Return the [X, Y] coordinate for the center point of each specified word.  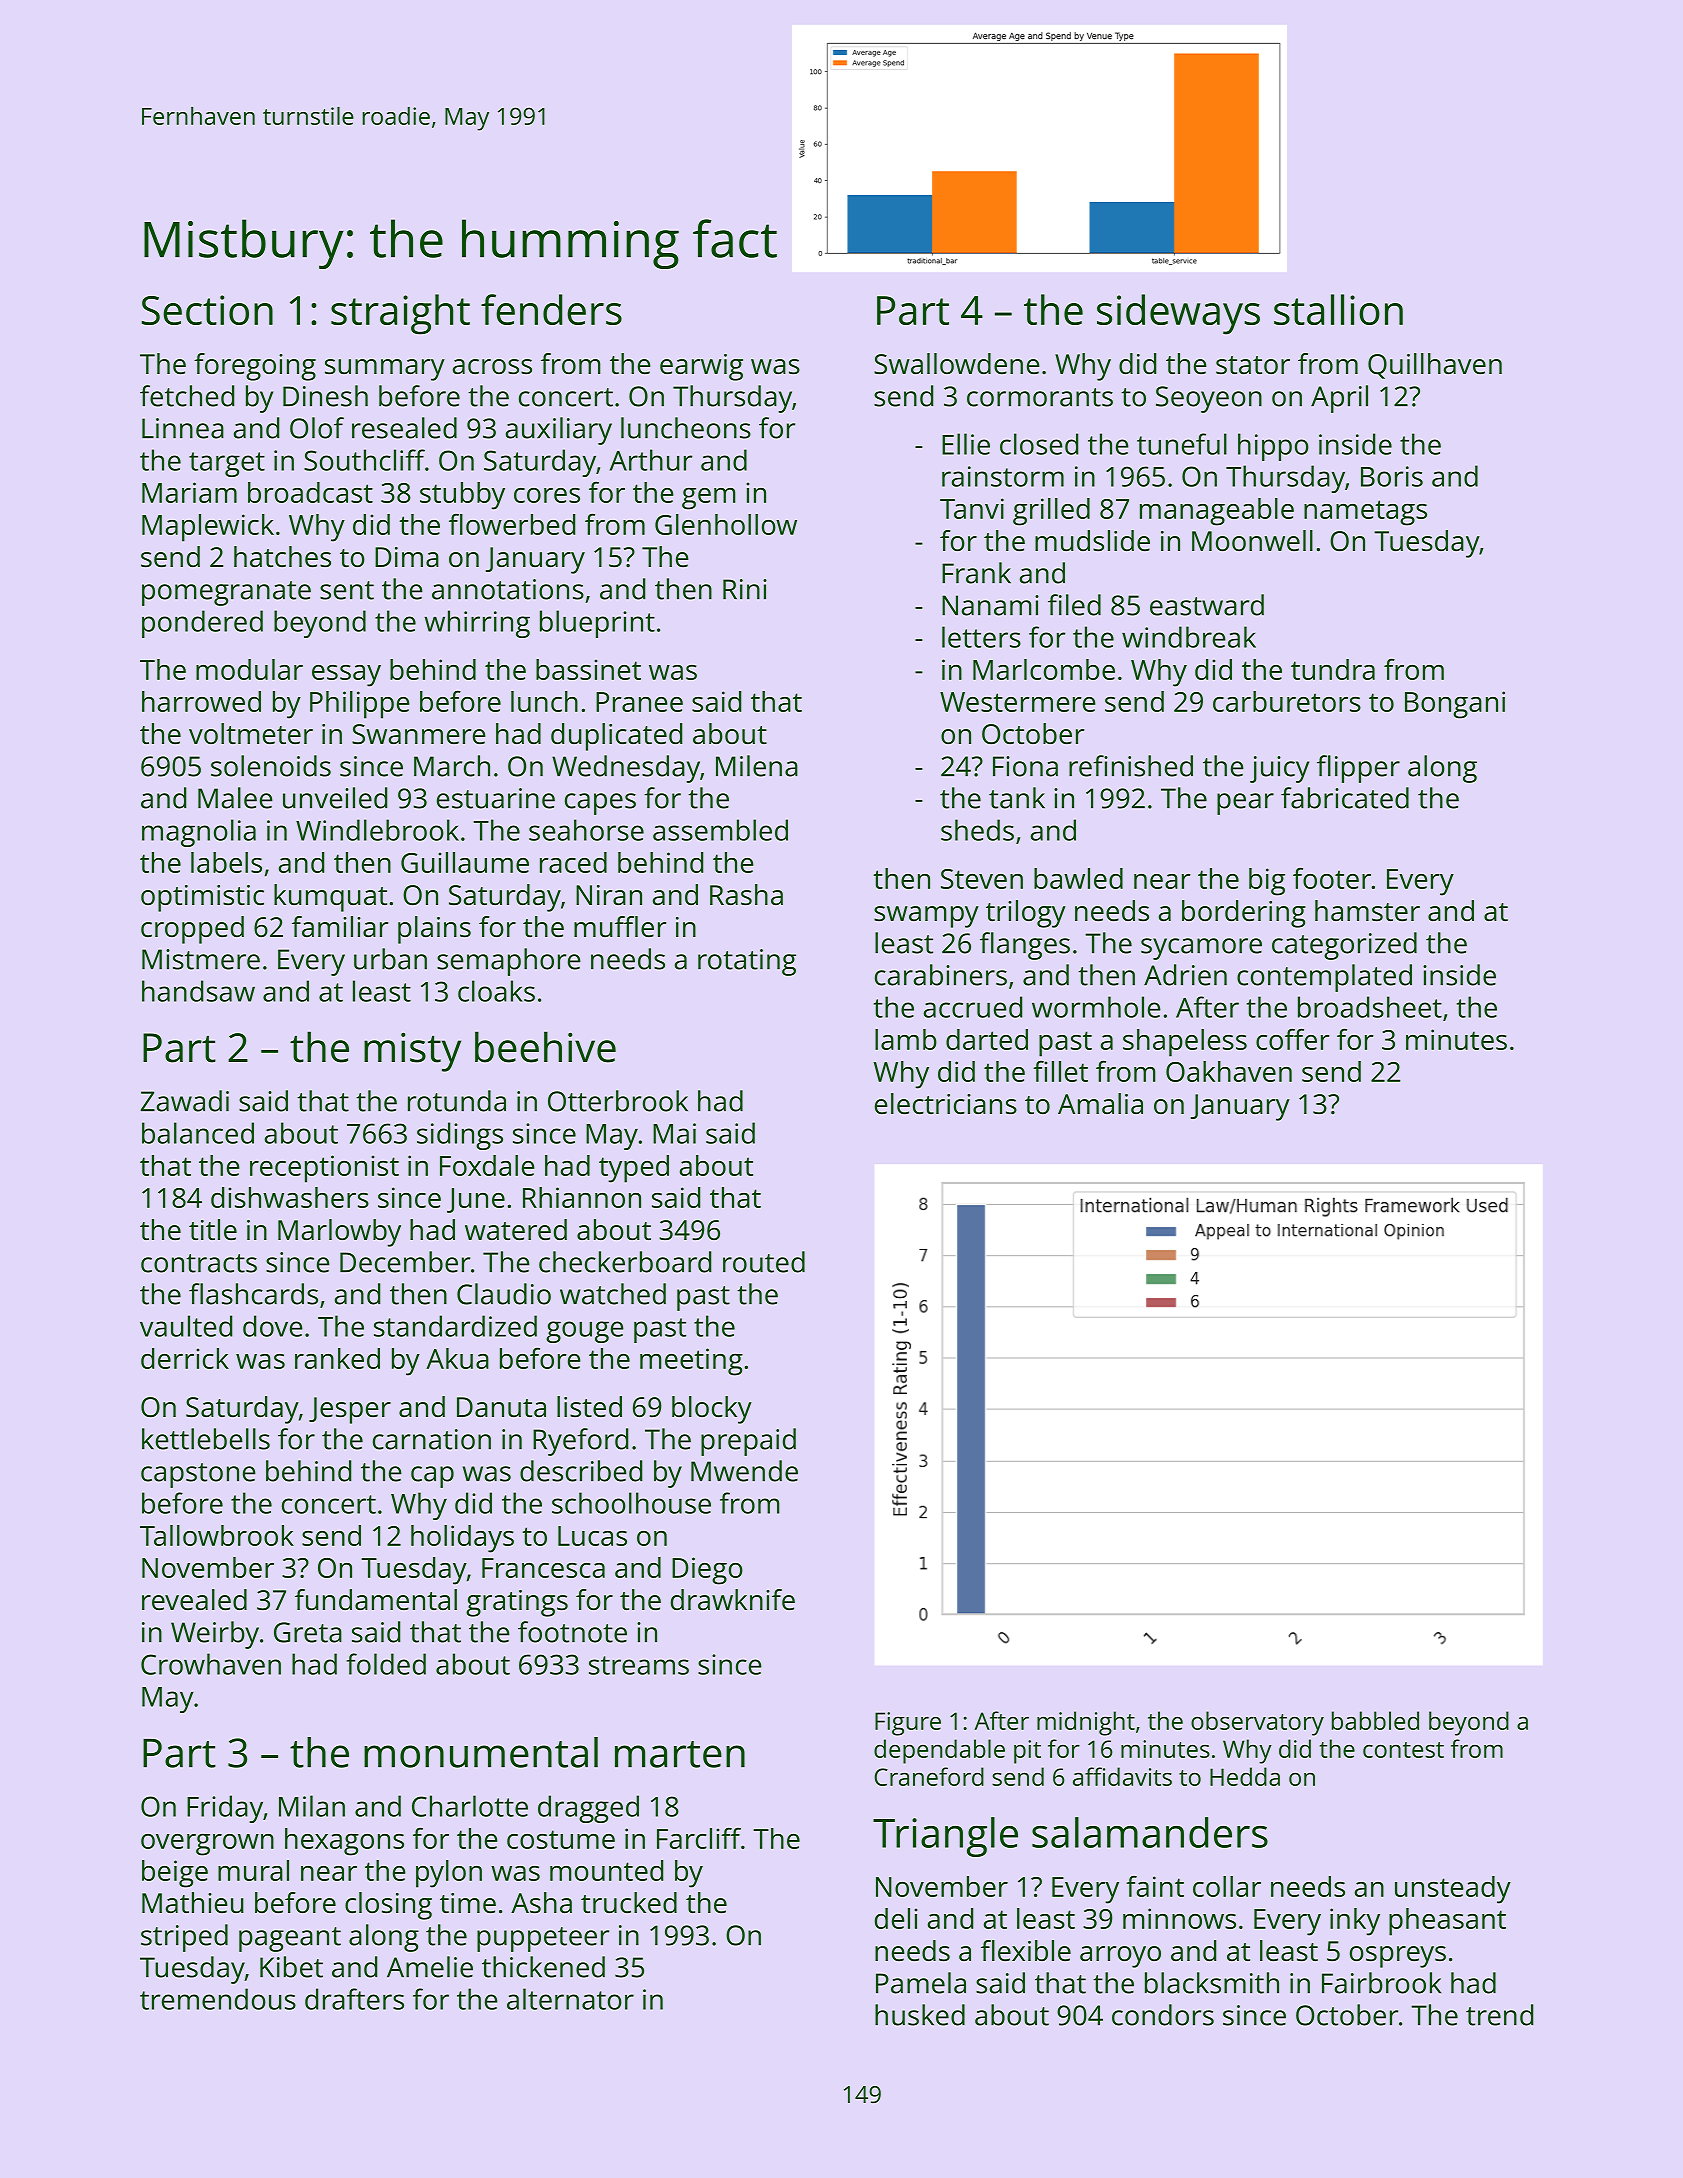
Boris [1392, 476]
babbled [1375, 1720]
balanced [198, 1133]
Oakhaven [1229, 1071]
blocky [712, 1410]
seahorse [586, 830]
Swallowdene [957, 364]
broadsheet [1370, 1007]
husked [920, 2015]
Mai [674, 1133]
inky [1355, 1922]
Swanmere [419, 734]
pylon [449, 1874]
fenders [551, 309]
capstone [198, 1475]
